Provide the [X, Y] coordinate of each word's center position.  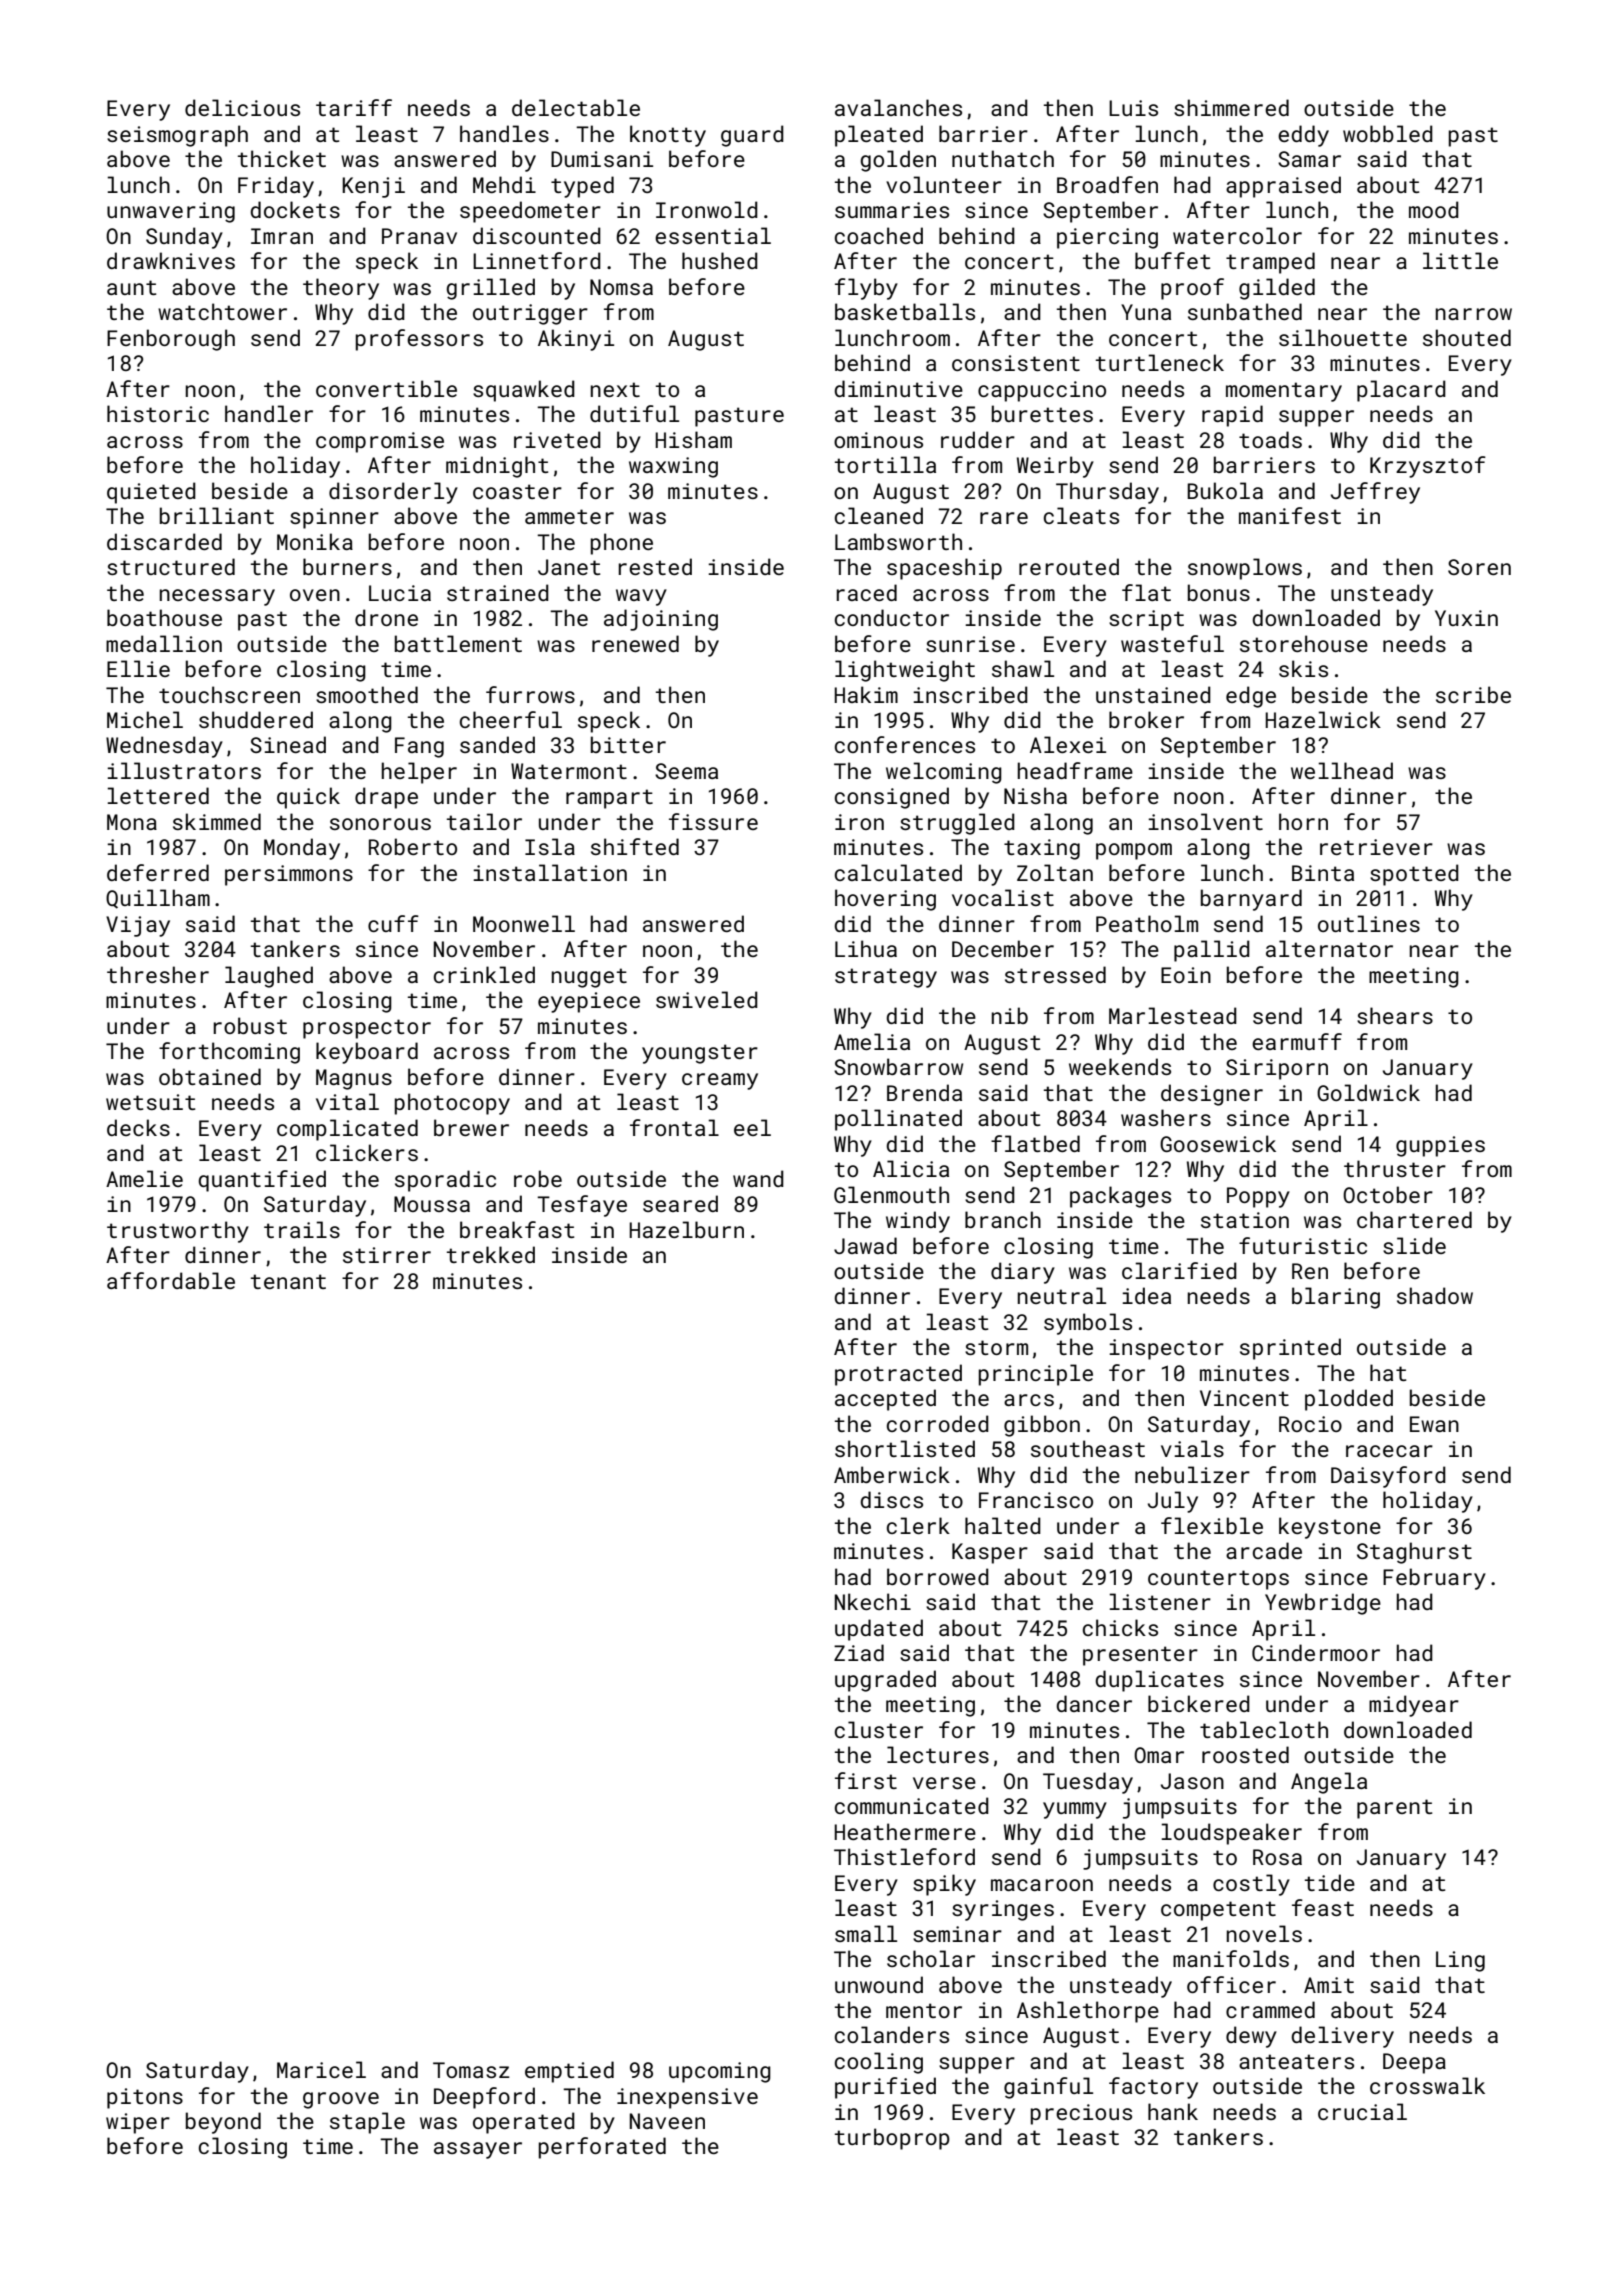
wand [758, 1178]
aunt [131, 287]
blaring [1336, 1298]
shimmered [1231, 107]
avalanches [898, 107]
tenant [288, 1281]
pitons [145, 2098]
